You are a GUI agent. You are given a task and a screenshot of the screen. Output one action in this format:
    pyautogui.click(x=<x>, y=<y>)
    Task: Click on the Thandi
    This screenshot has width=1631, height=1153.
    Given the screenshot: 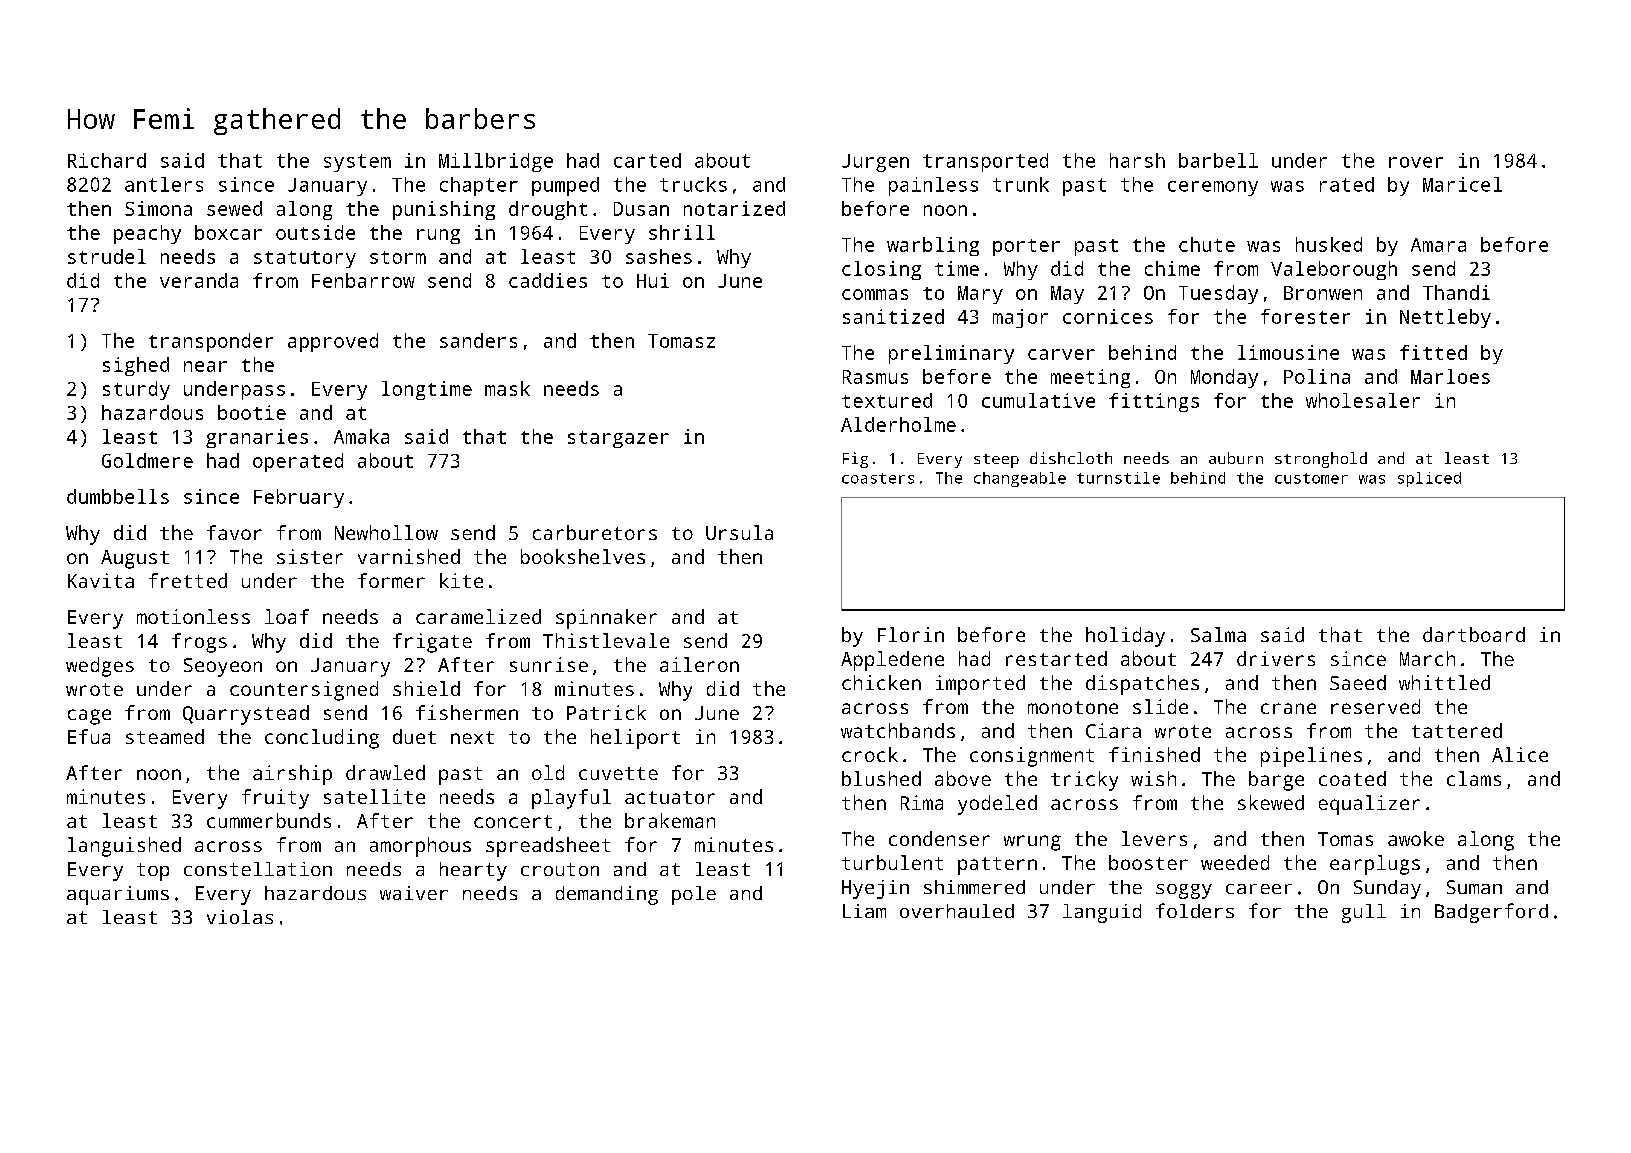 What is the action you would take?
    pyautogui.click(x=1456, y=292)
